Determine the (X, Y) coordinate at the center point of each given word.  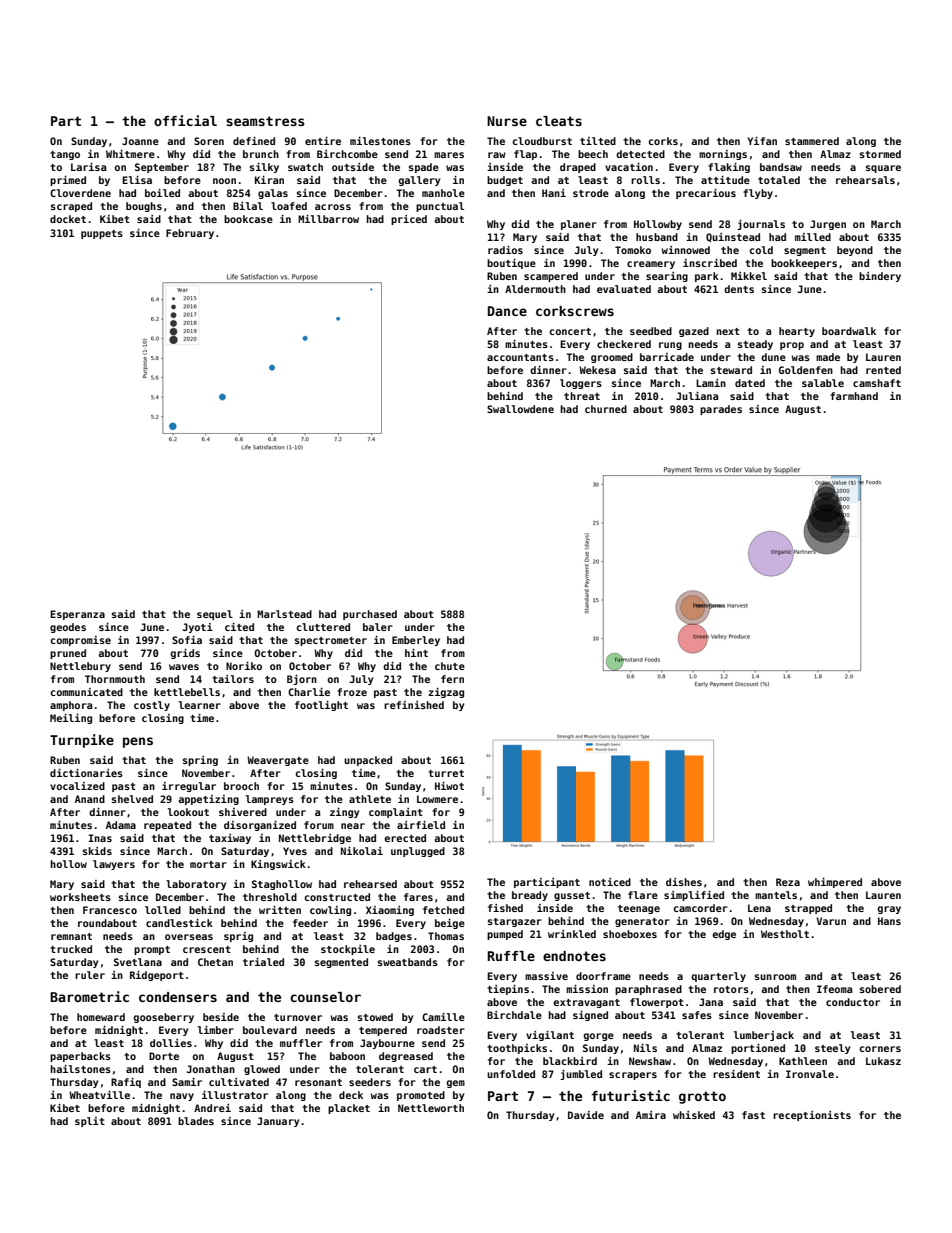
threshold (270, 897)
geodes (68, 628)
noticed (610, 882)
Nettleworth (431, 1108)
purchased (370, 615)
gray (889, 910)
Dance (507, 311)
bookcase (248, 219)
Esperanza (77, 615)
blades (196, 1121)
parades (721, 410)
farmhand (854, 396)
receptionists (812, 1116)
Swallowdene (520, 409)
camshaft (877, 383)
